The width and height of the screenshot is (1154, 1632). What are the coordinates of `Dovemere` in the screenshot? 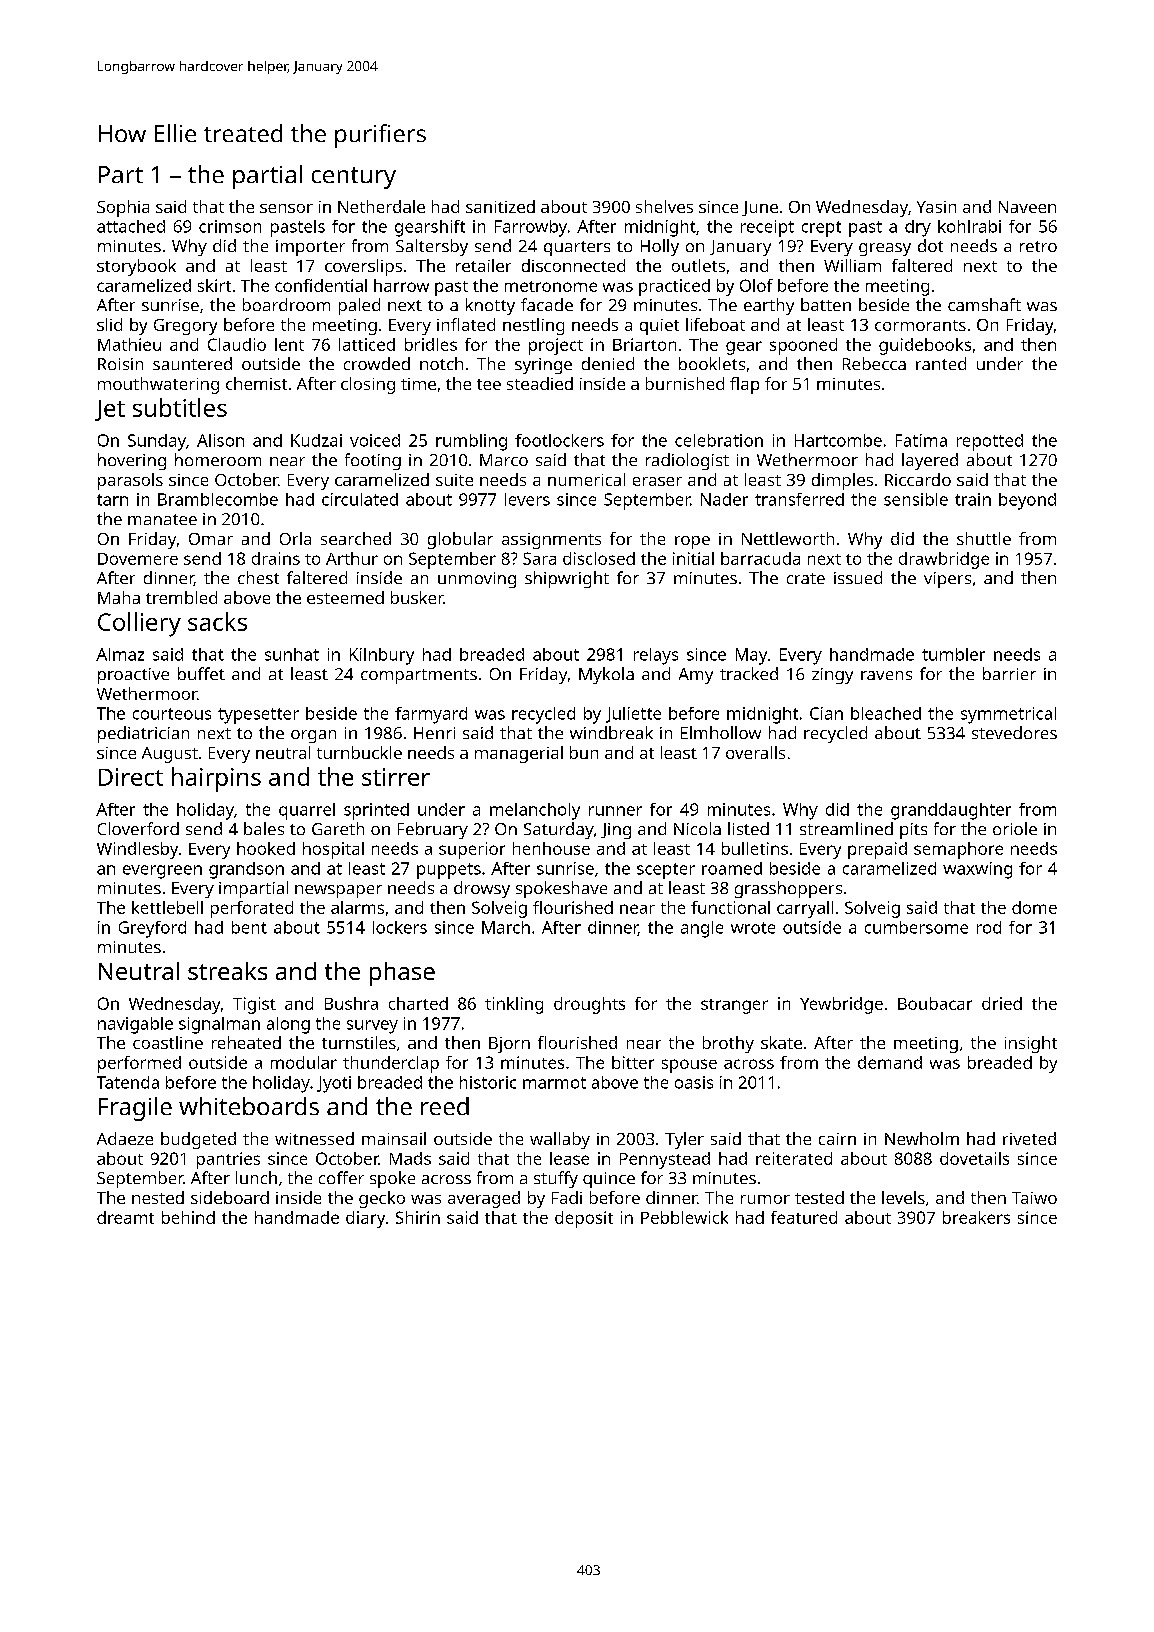 It's located at (138, 559).
